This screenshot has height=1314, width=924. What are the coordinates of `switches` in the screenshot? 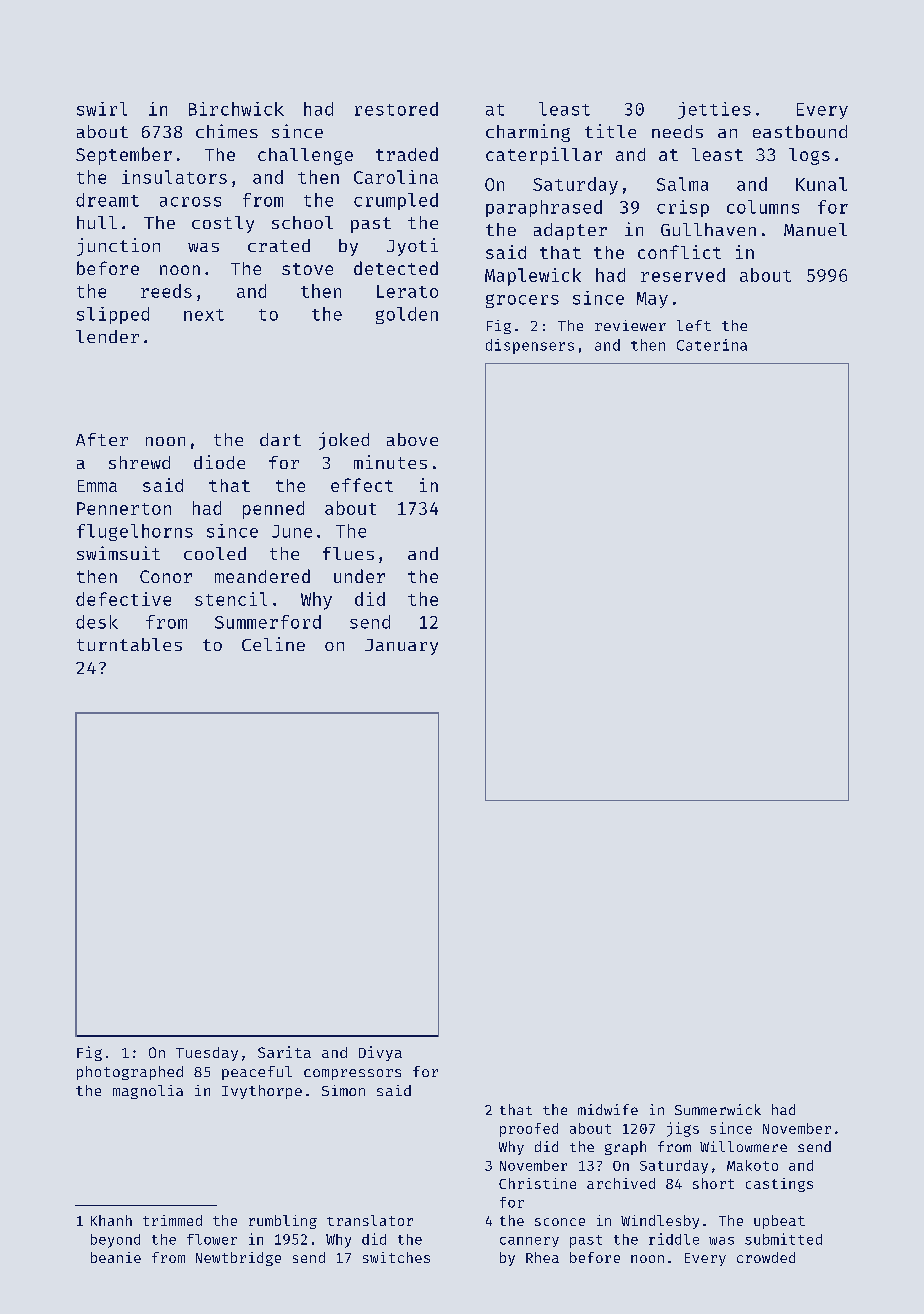 It's located at (396, 1257).
